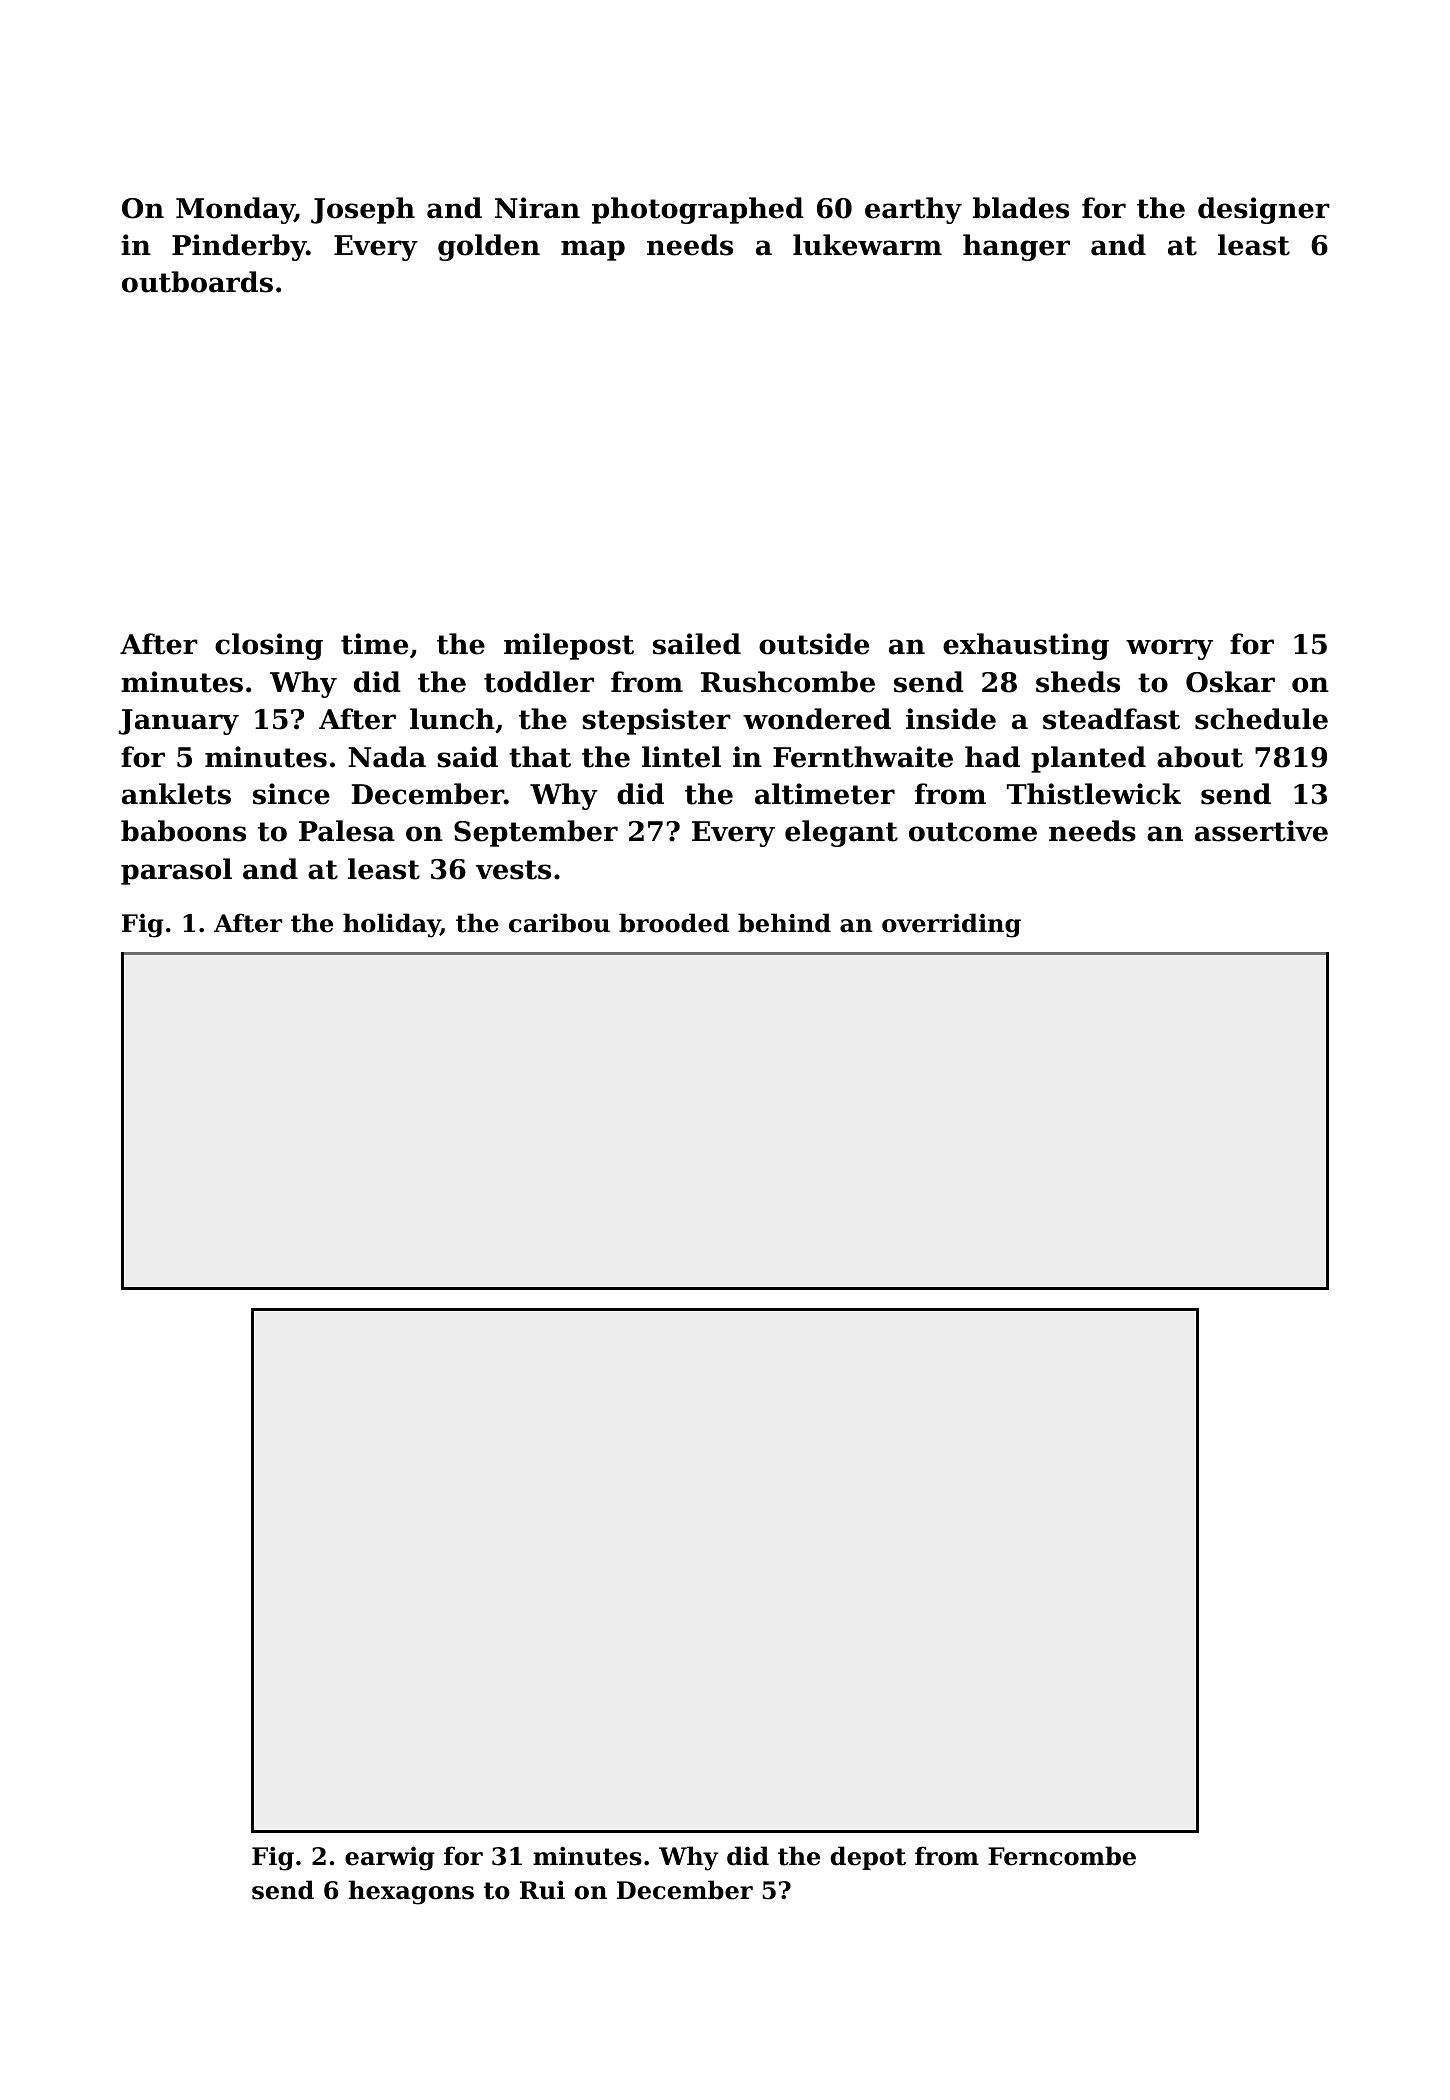 The width and height of the screenshot is (1450, 2100). Describe the element at coordinates (1062, 1856) in the screenshot. I see `Ferncombe` at that location.
